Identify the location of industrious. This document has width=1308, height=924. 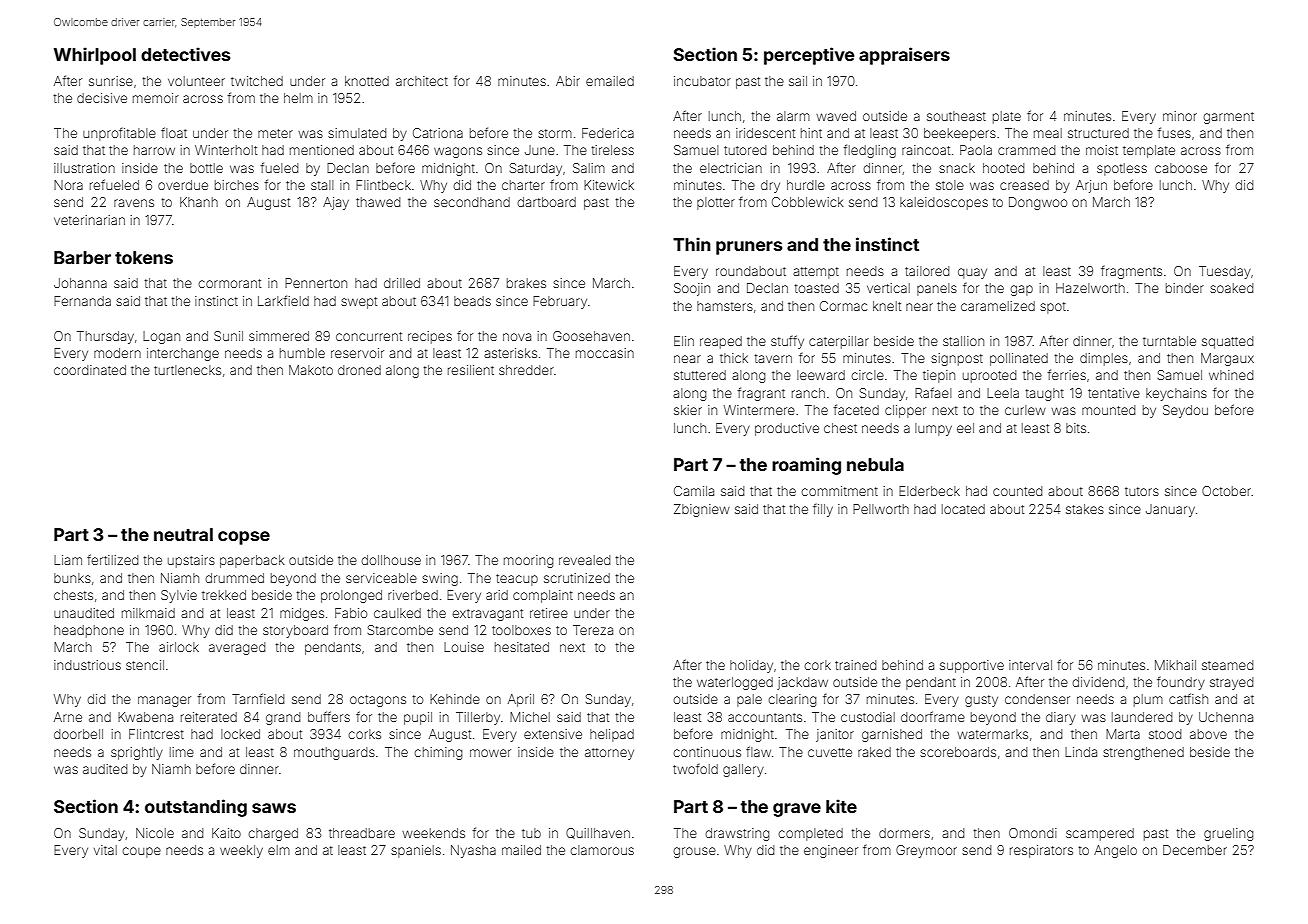
(87, 665).
